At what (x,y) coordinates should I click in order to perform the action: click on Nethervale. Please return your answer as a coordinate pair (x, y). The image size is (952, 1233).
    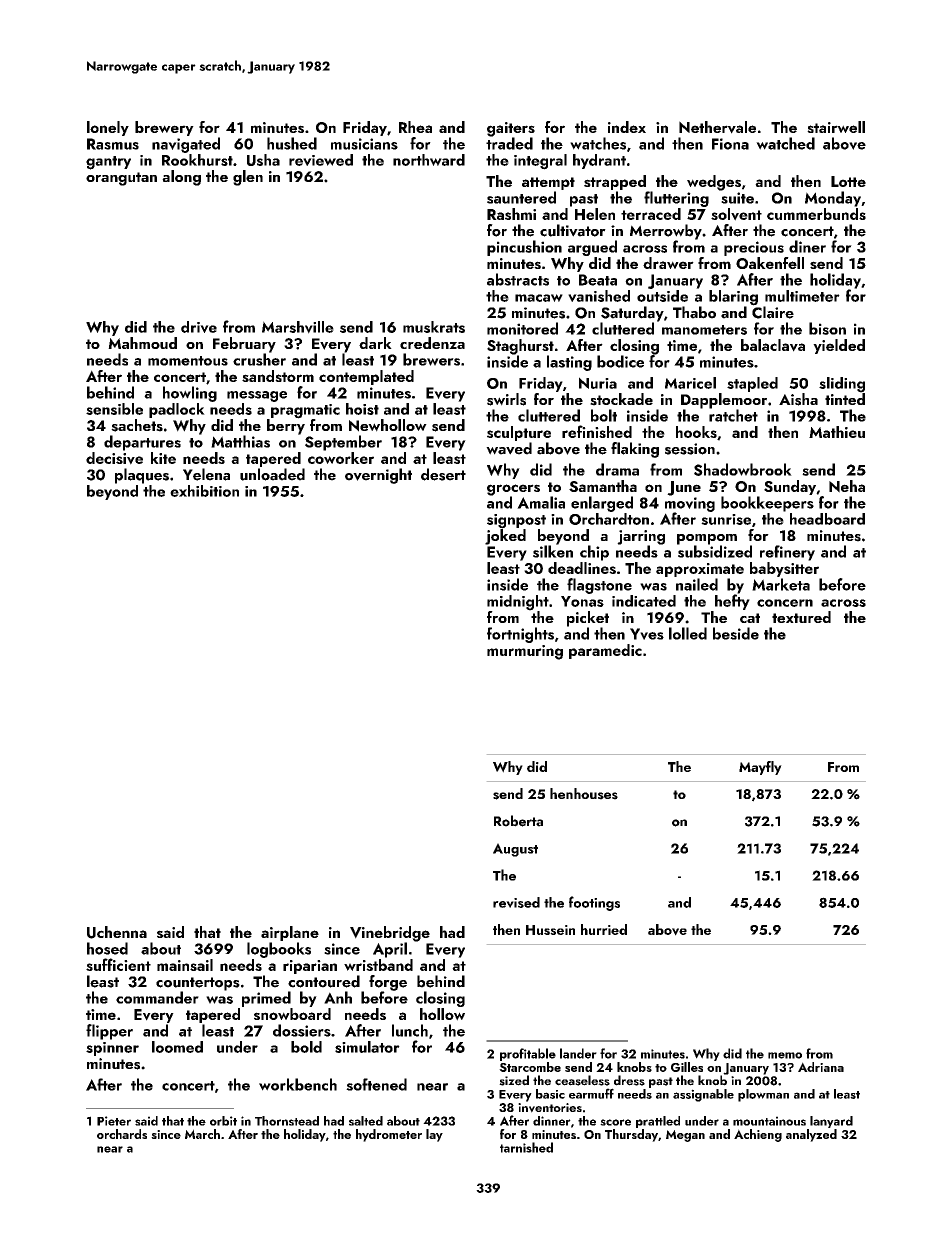
    Looking at the image, I should click on (717, 127).
